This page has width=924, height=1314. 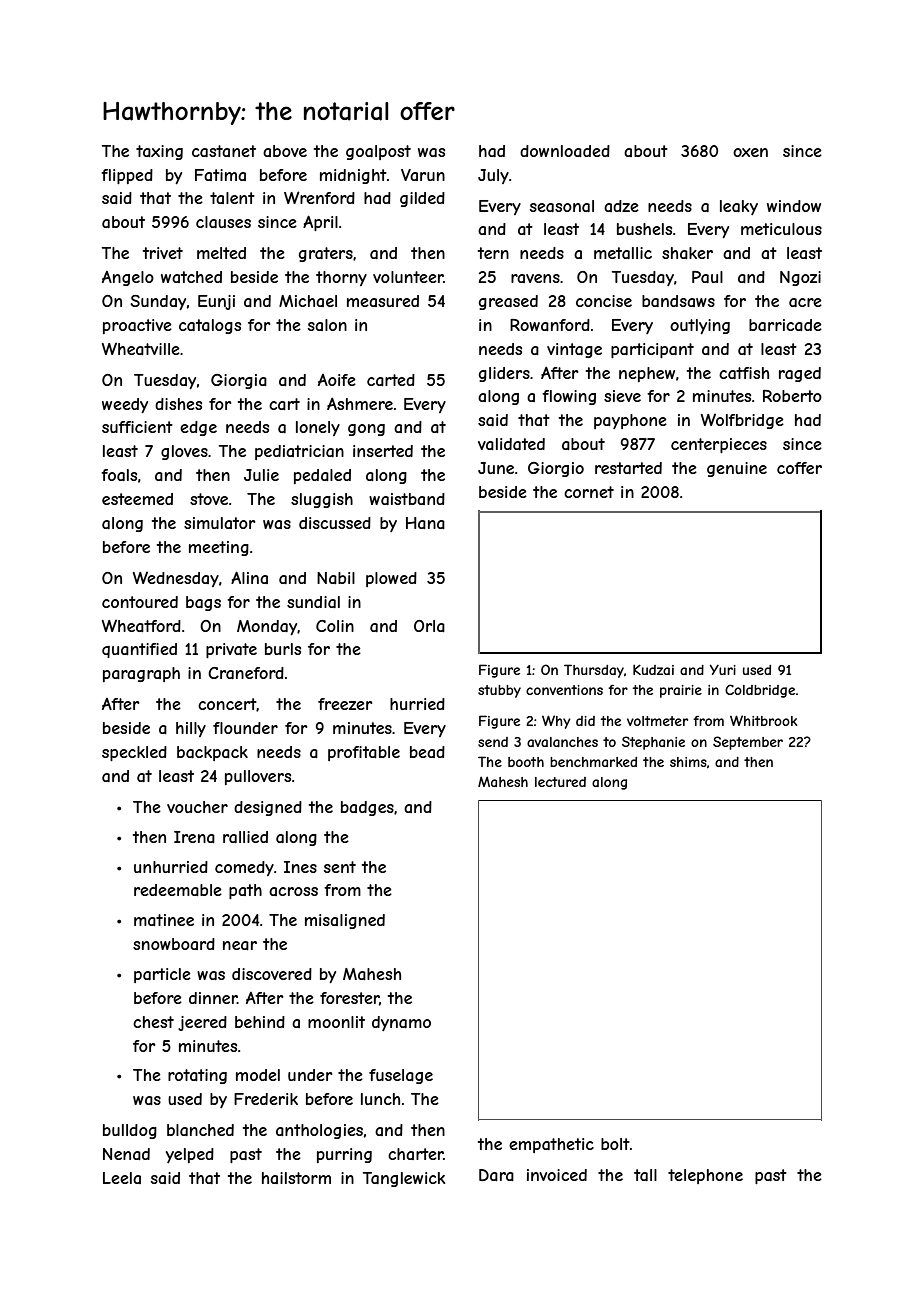 I want to click on downloaded, so click(x=565, y=151).
